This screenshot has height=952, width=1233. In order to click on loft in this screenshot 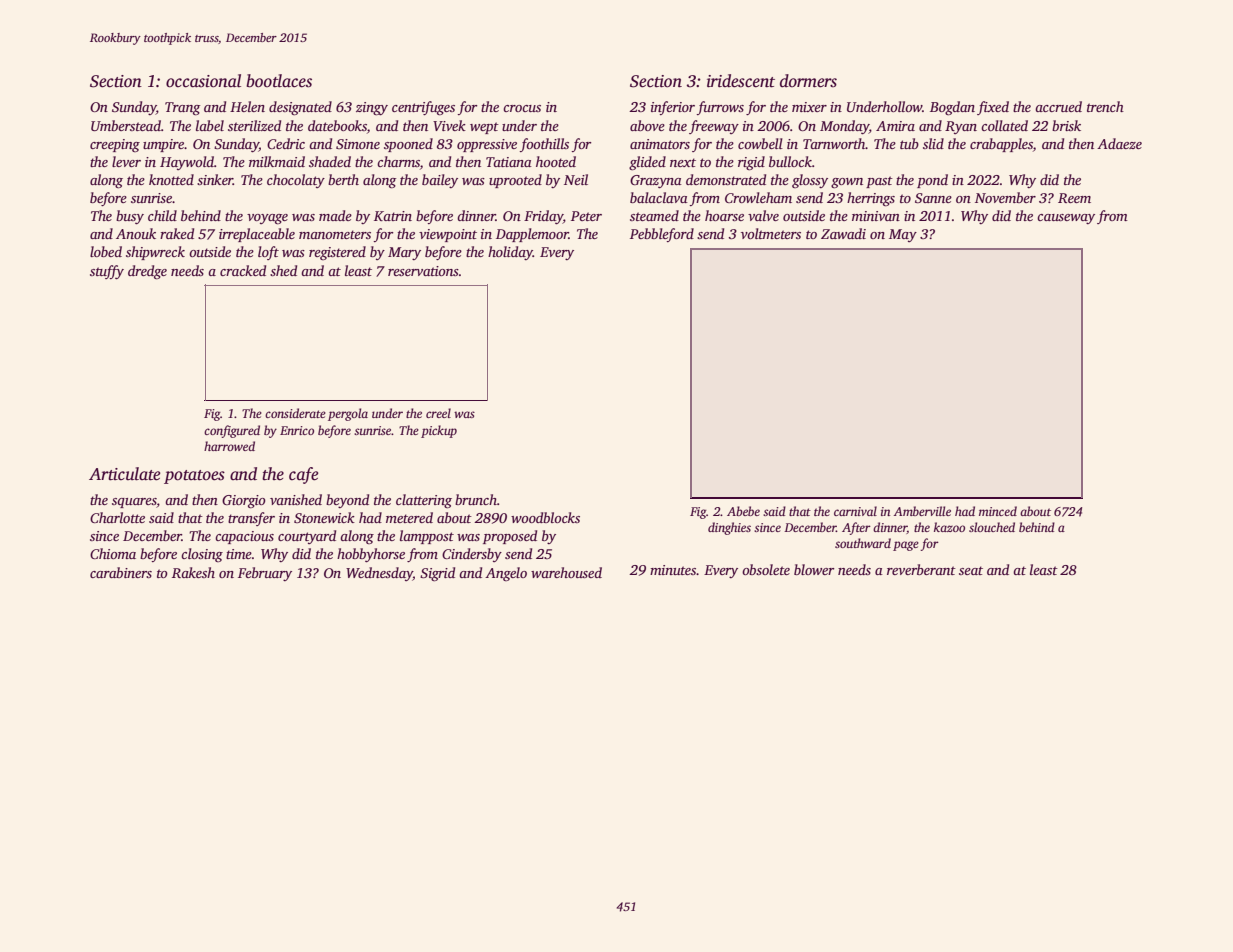, I will do `click(268, 253)`.
